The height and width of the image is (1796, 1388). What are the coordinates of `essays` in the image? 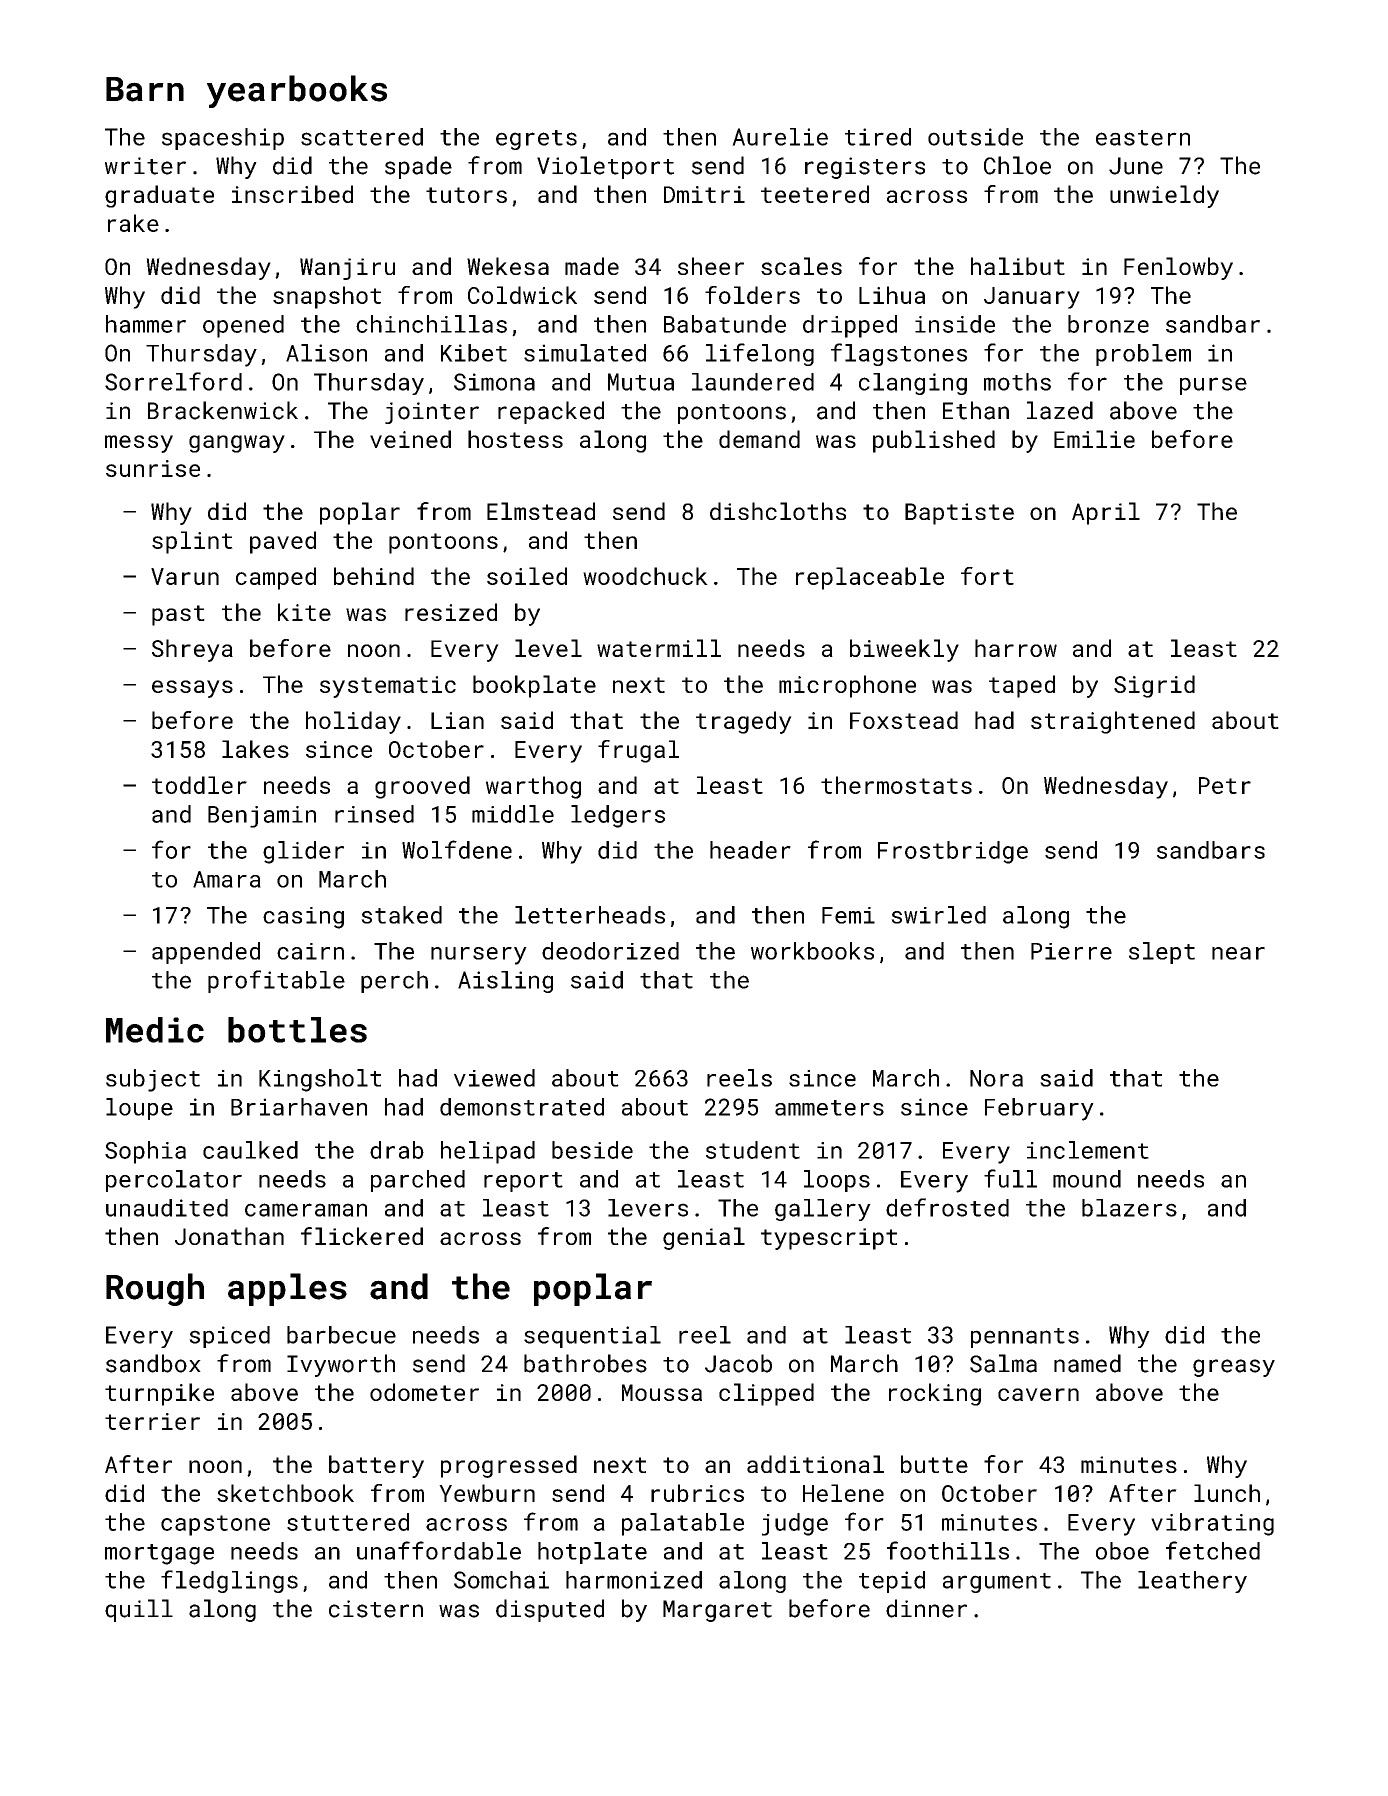 It's located at (192, 689).
